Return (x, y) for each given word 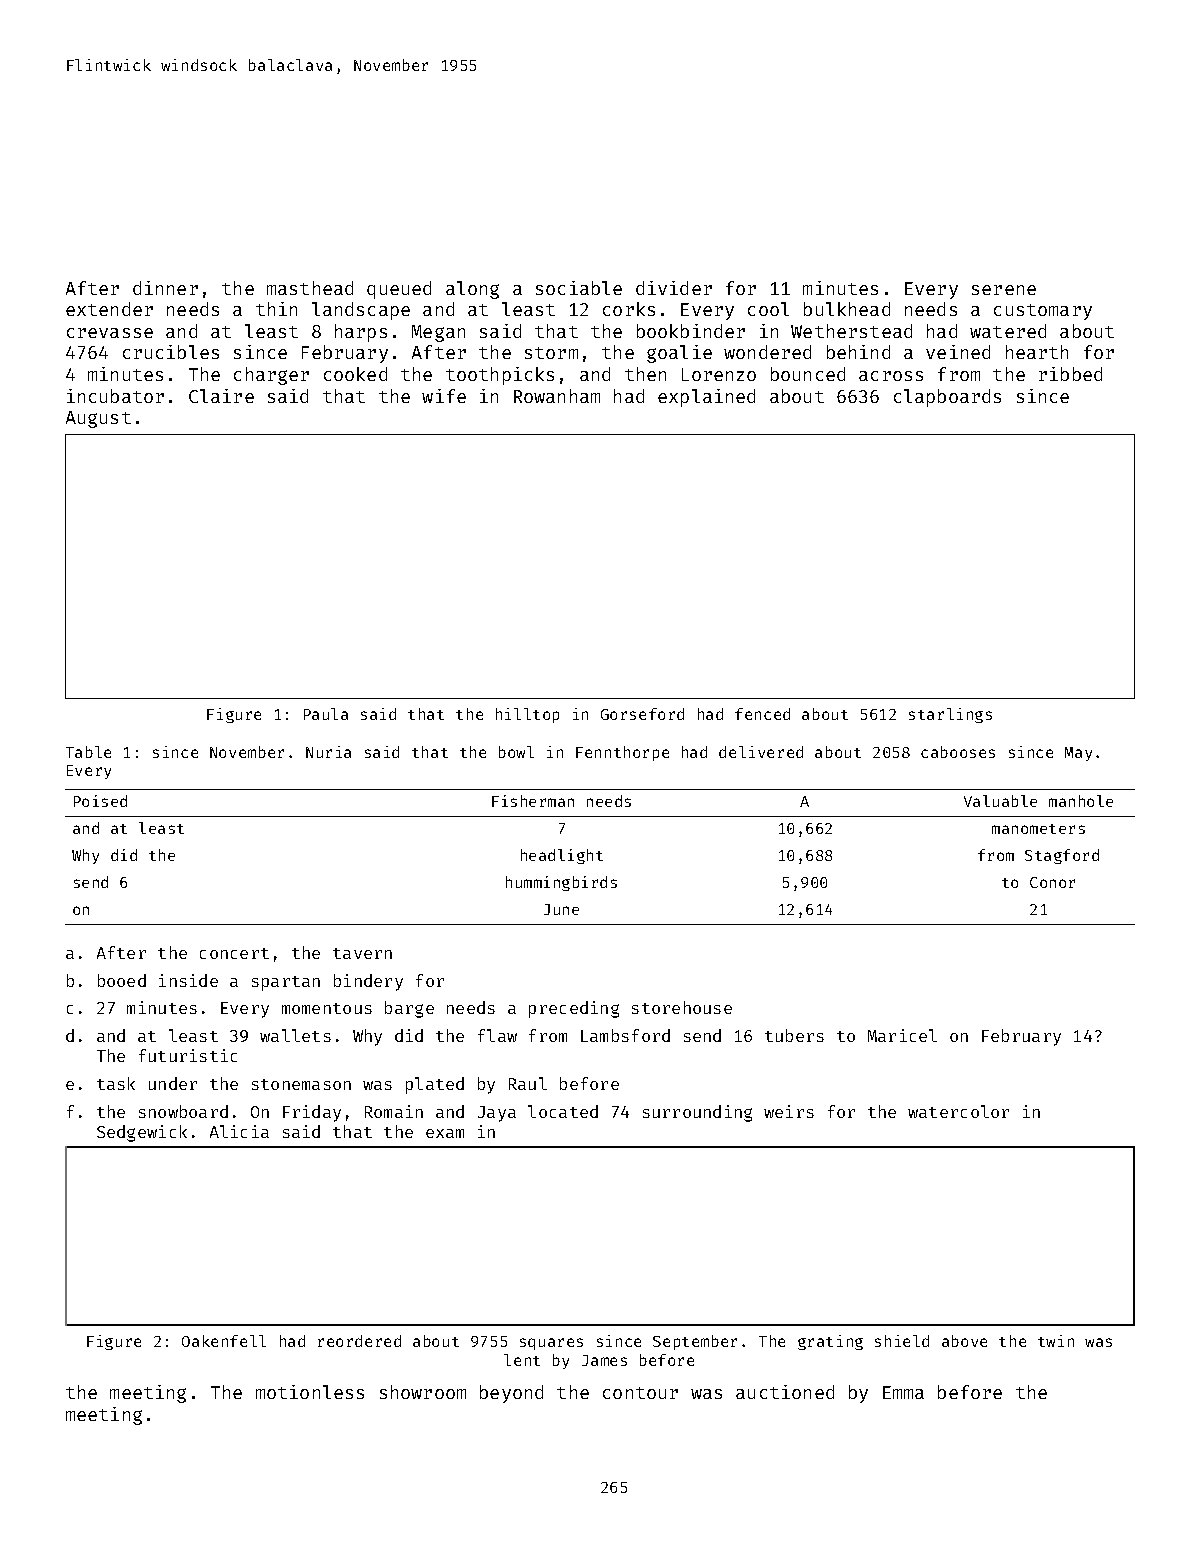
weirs (789, 1111)
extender (109, 309)
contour (640, 1393)
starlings (950, 715)
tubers (794, 1035)
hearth (1037, 352)
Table (88, 752)
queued (399, 290)
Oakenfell (224, 1341)
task (116, 1083)
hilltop (527, 715)
